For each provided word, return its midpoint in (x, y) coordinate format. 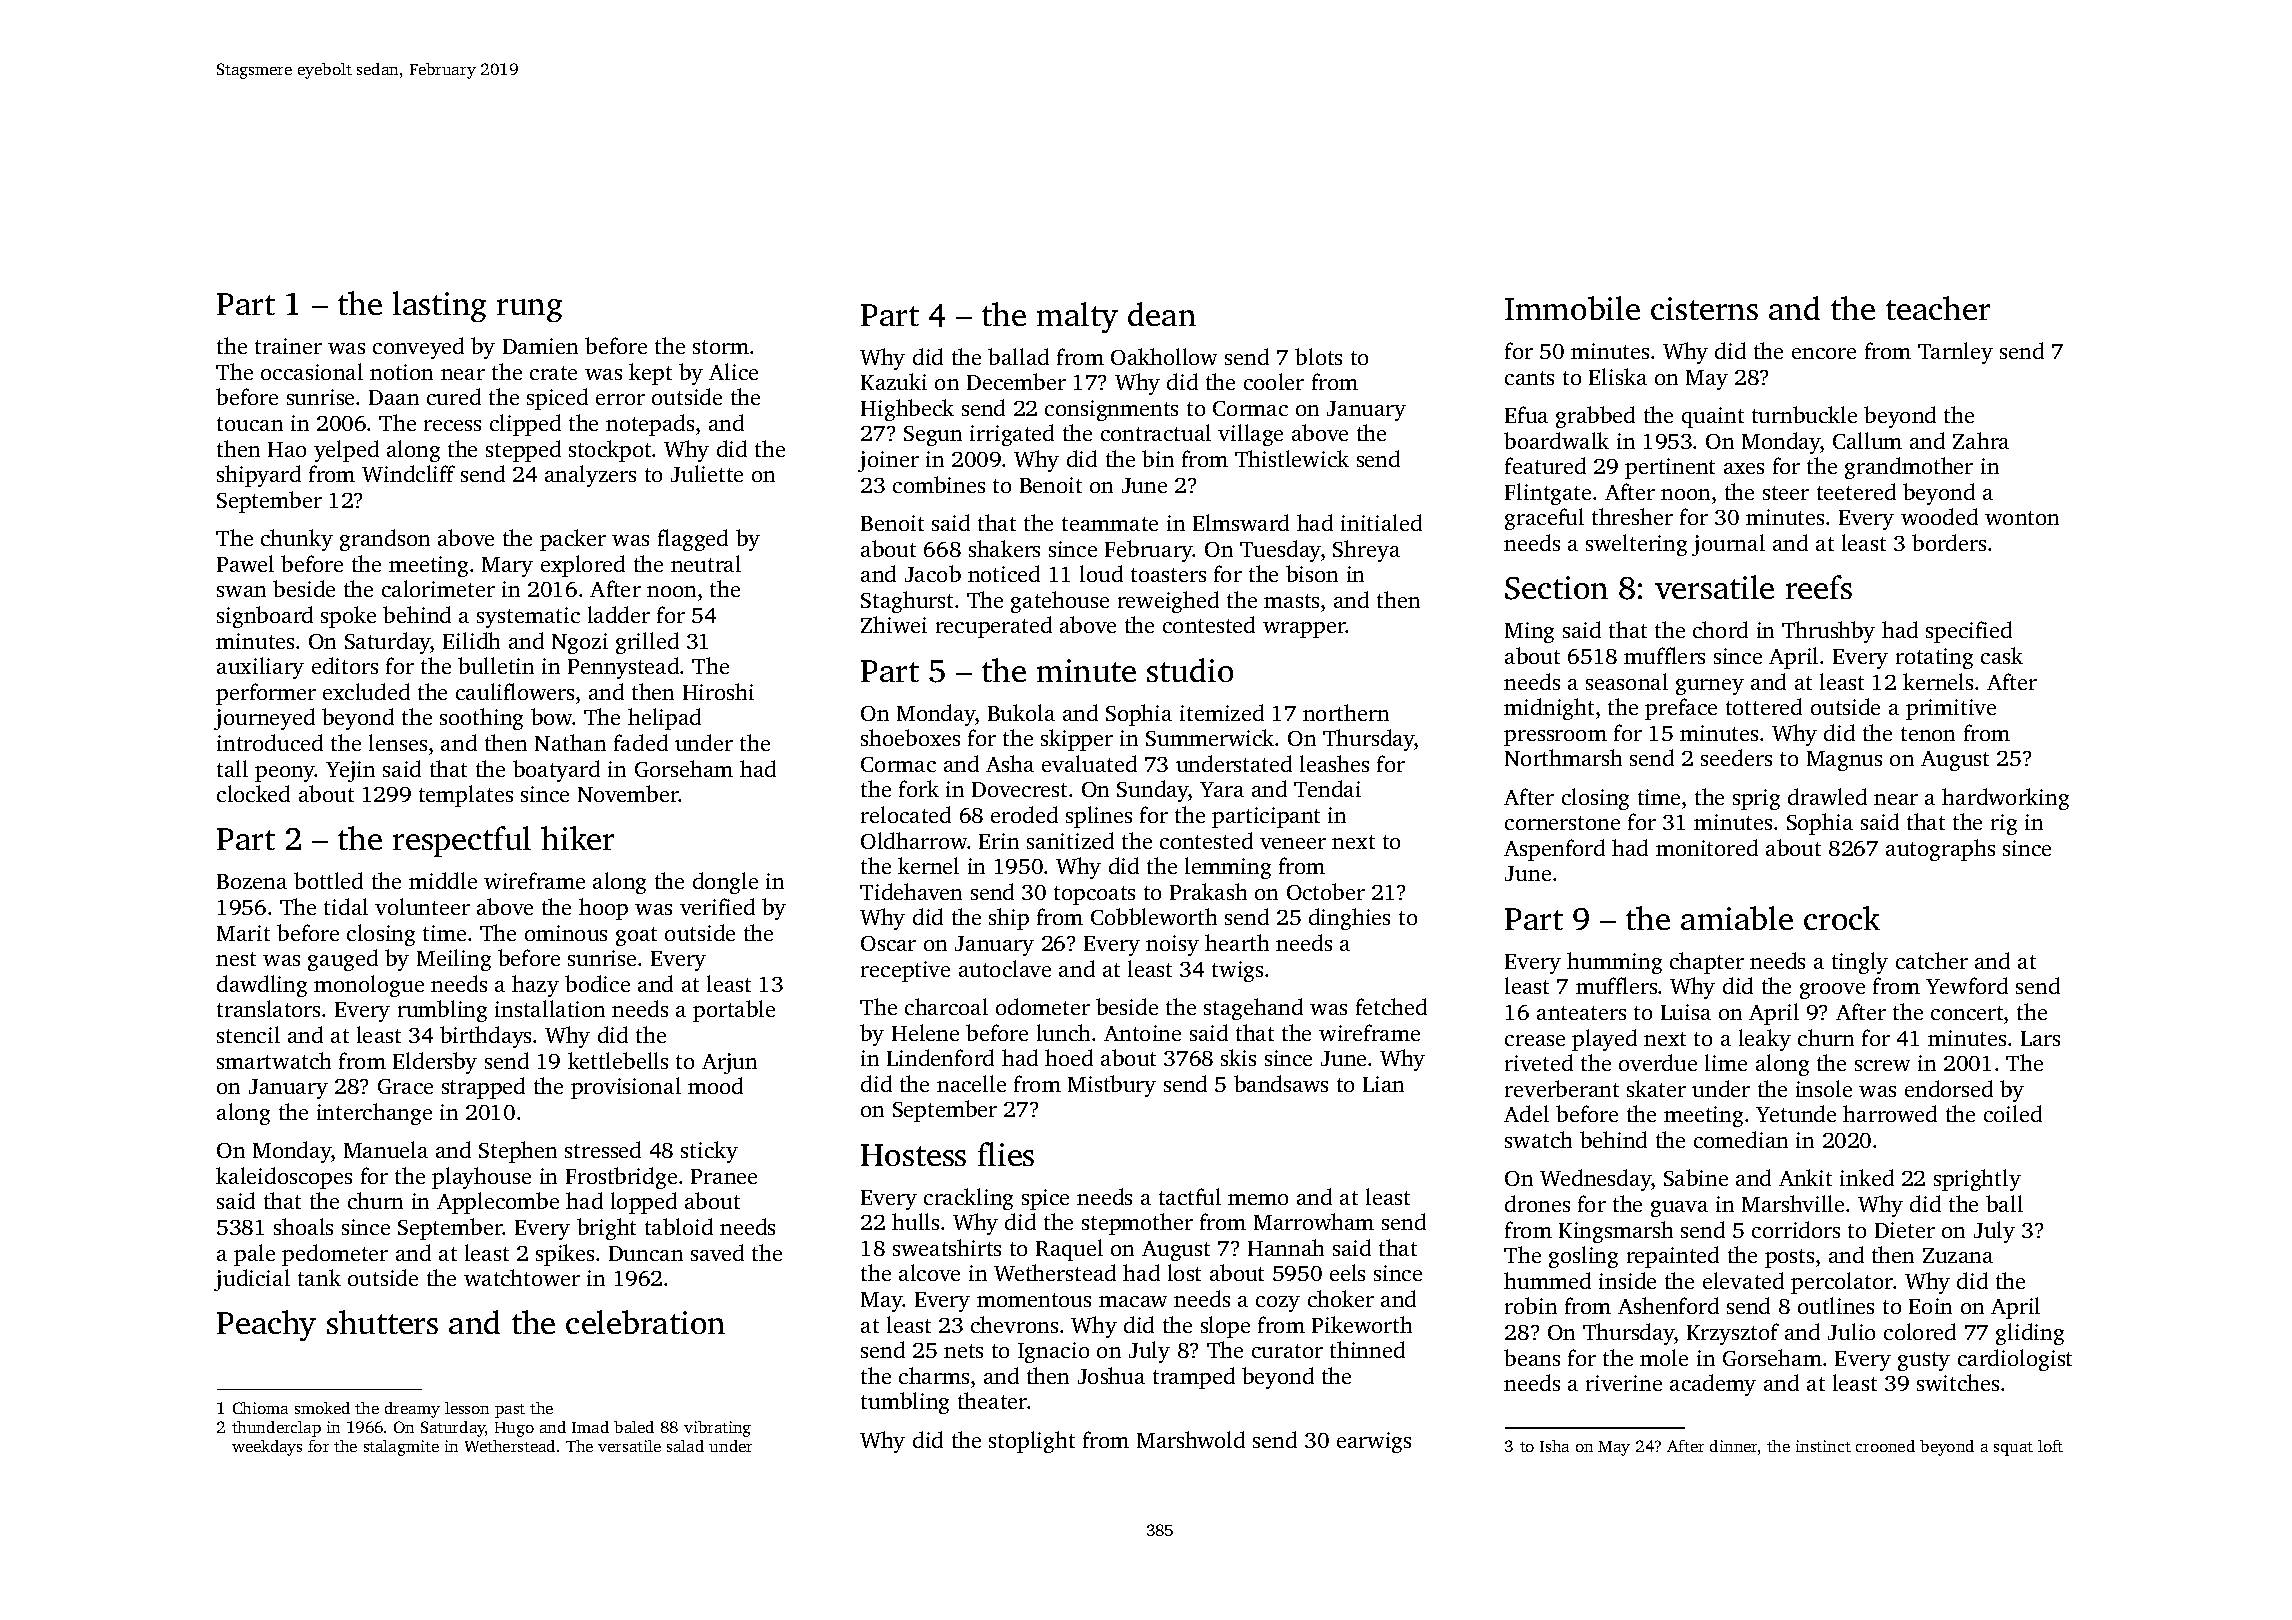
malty (1077, 317)
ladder (619, 614)
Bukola (1021, 712)
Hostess (913, 1155)
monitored (1707, 847)
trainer (288, 346)
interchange (374, 1114)
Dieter (1905, 1230)
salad (685, 1446)
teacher (1938, 308)
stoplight (1032, 1442)
